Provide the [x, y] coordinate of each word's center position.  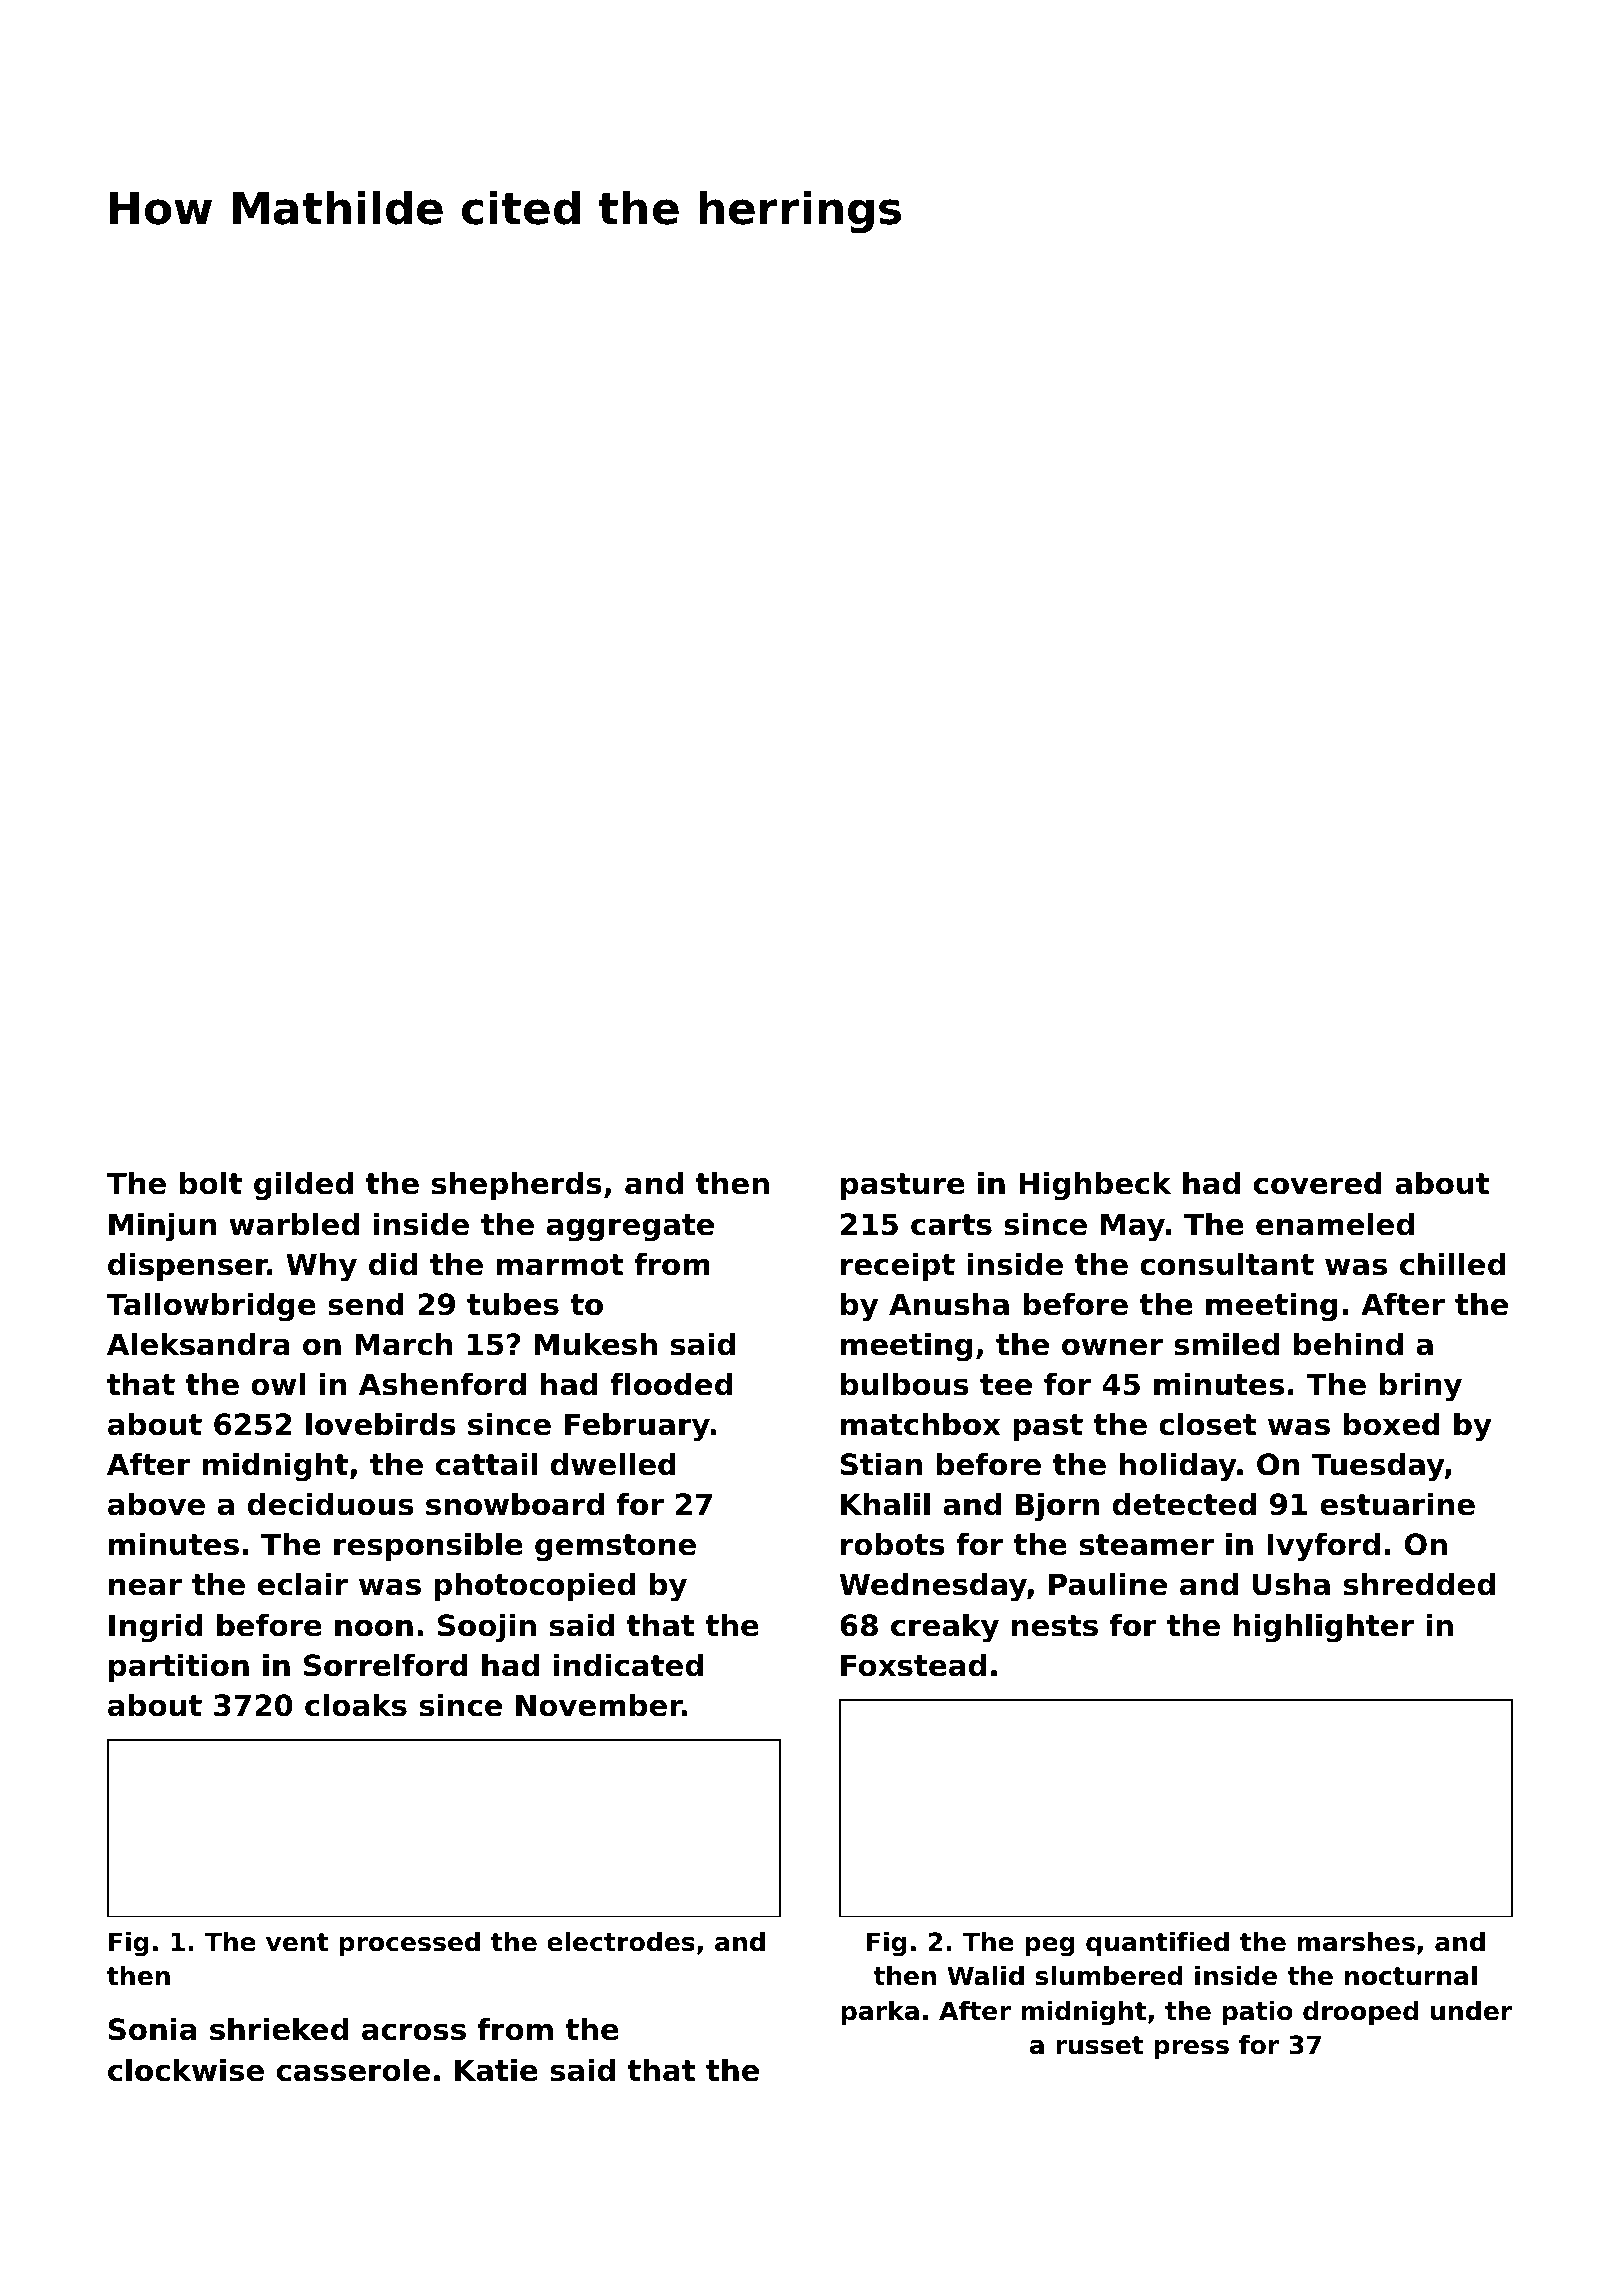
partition [179, 1668]
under [1471, 2011]
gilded [303, 1186]
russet [1099, 2045]
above [156, 1504]
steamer [1147, 1545]
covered [1318, 1183]
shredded [1419, 1584]
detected [1184, 1504]
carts [951, 1225]
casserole [353, 2070]
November [599, 1705]
